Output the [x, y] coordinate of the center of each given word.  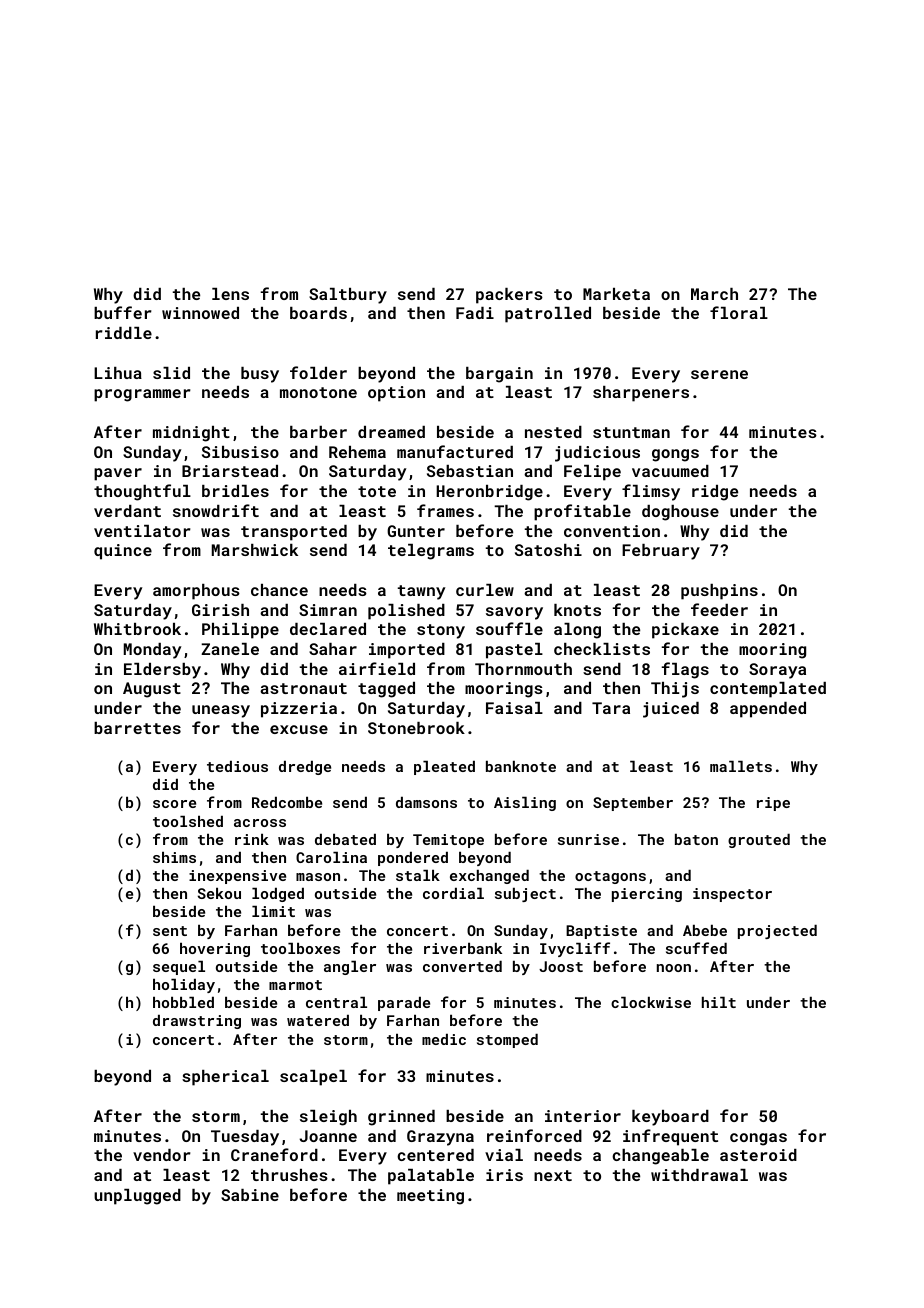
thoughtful [142, 492]
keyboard [670, 1118]
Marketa [616, 294]
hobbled [183, 1002]
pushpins [719, 592]
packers [509, 296]
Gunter [416, 531]
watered [318, 1020]
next [553, 1175]
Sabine [250, 1195]
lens [230, 294]
